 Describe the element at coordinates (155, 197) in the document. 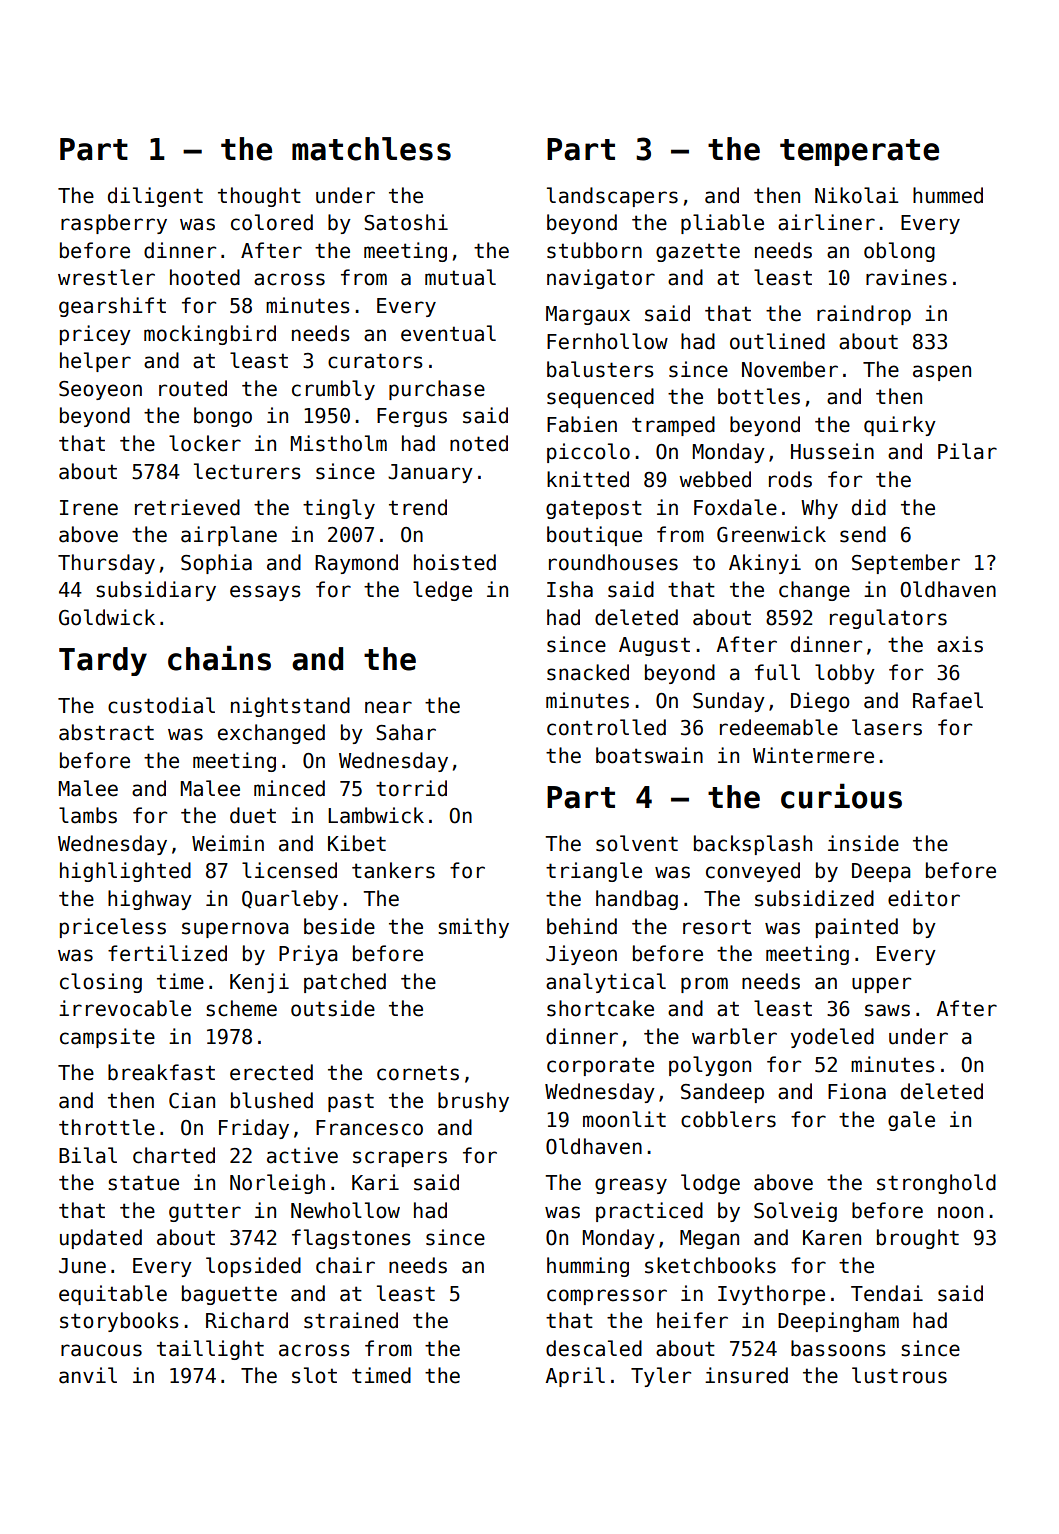

I see `diligent` at that location.
